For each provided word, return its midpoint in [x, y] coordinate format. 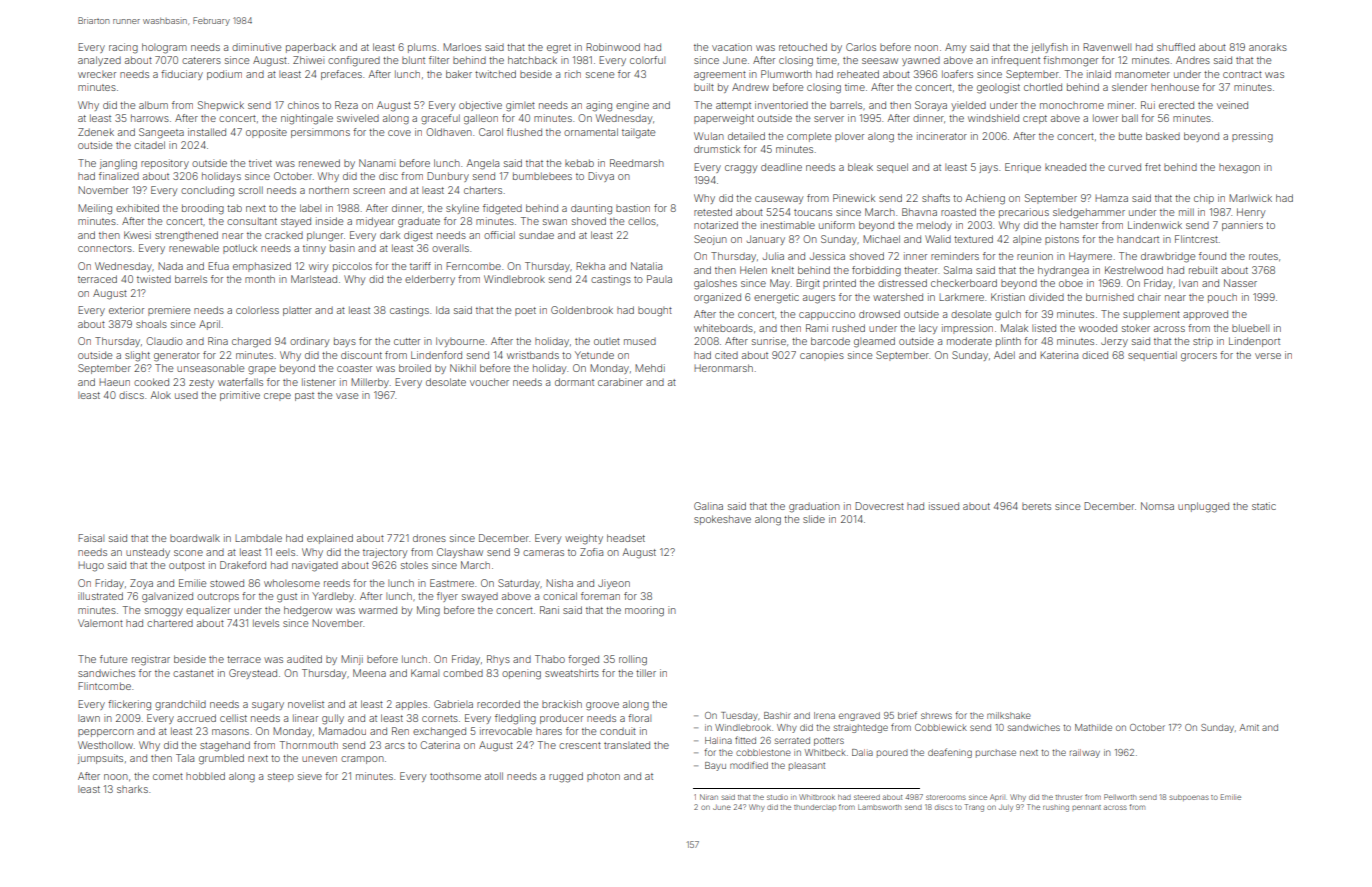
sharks [132, 789]
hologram [164, 48]
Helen [753, 270]
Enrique [1023, 168]
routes [1263, 256]
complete [809, 137]
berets [1036, 506]
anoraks [1268, 47]
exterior [126, 310]
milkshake [1009, 715]
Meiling [95, 209]
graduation [814, 507]
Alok [161, 395]
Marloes [462, 47]
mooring [644, 611]
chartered [170, 623]
